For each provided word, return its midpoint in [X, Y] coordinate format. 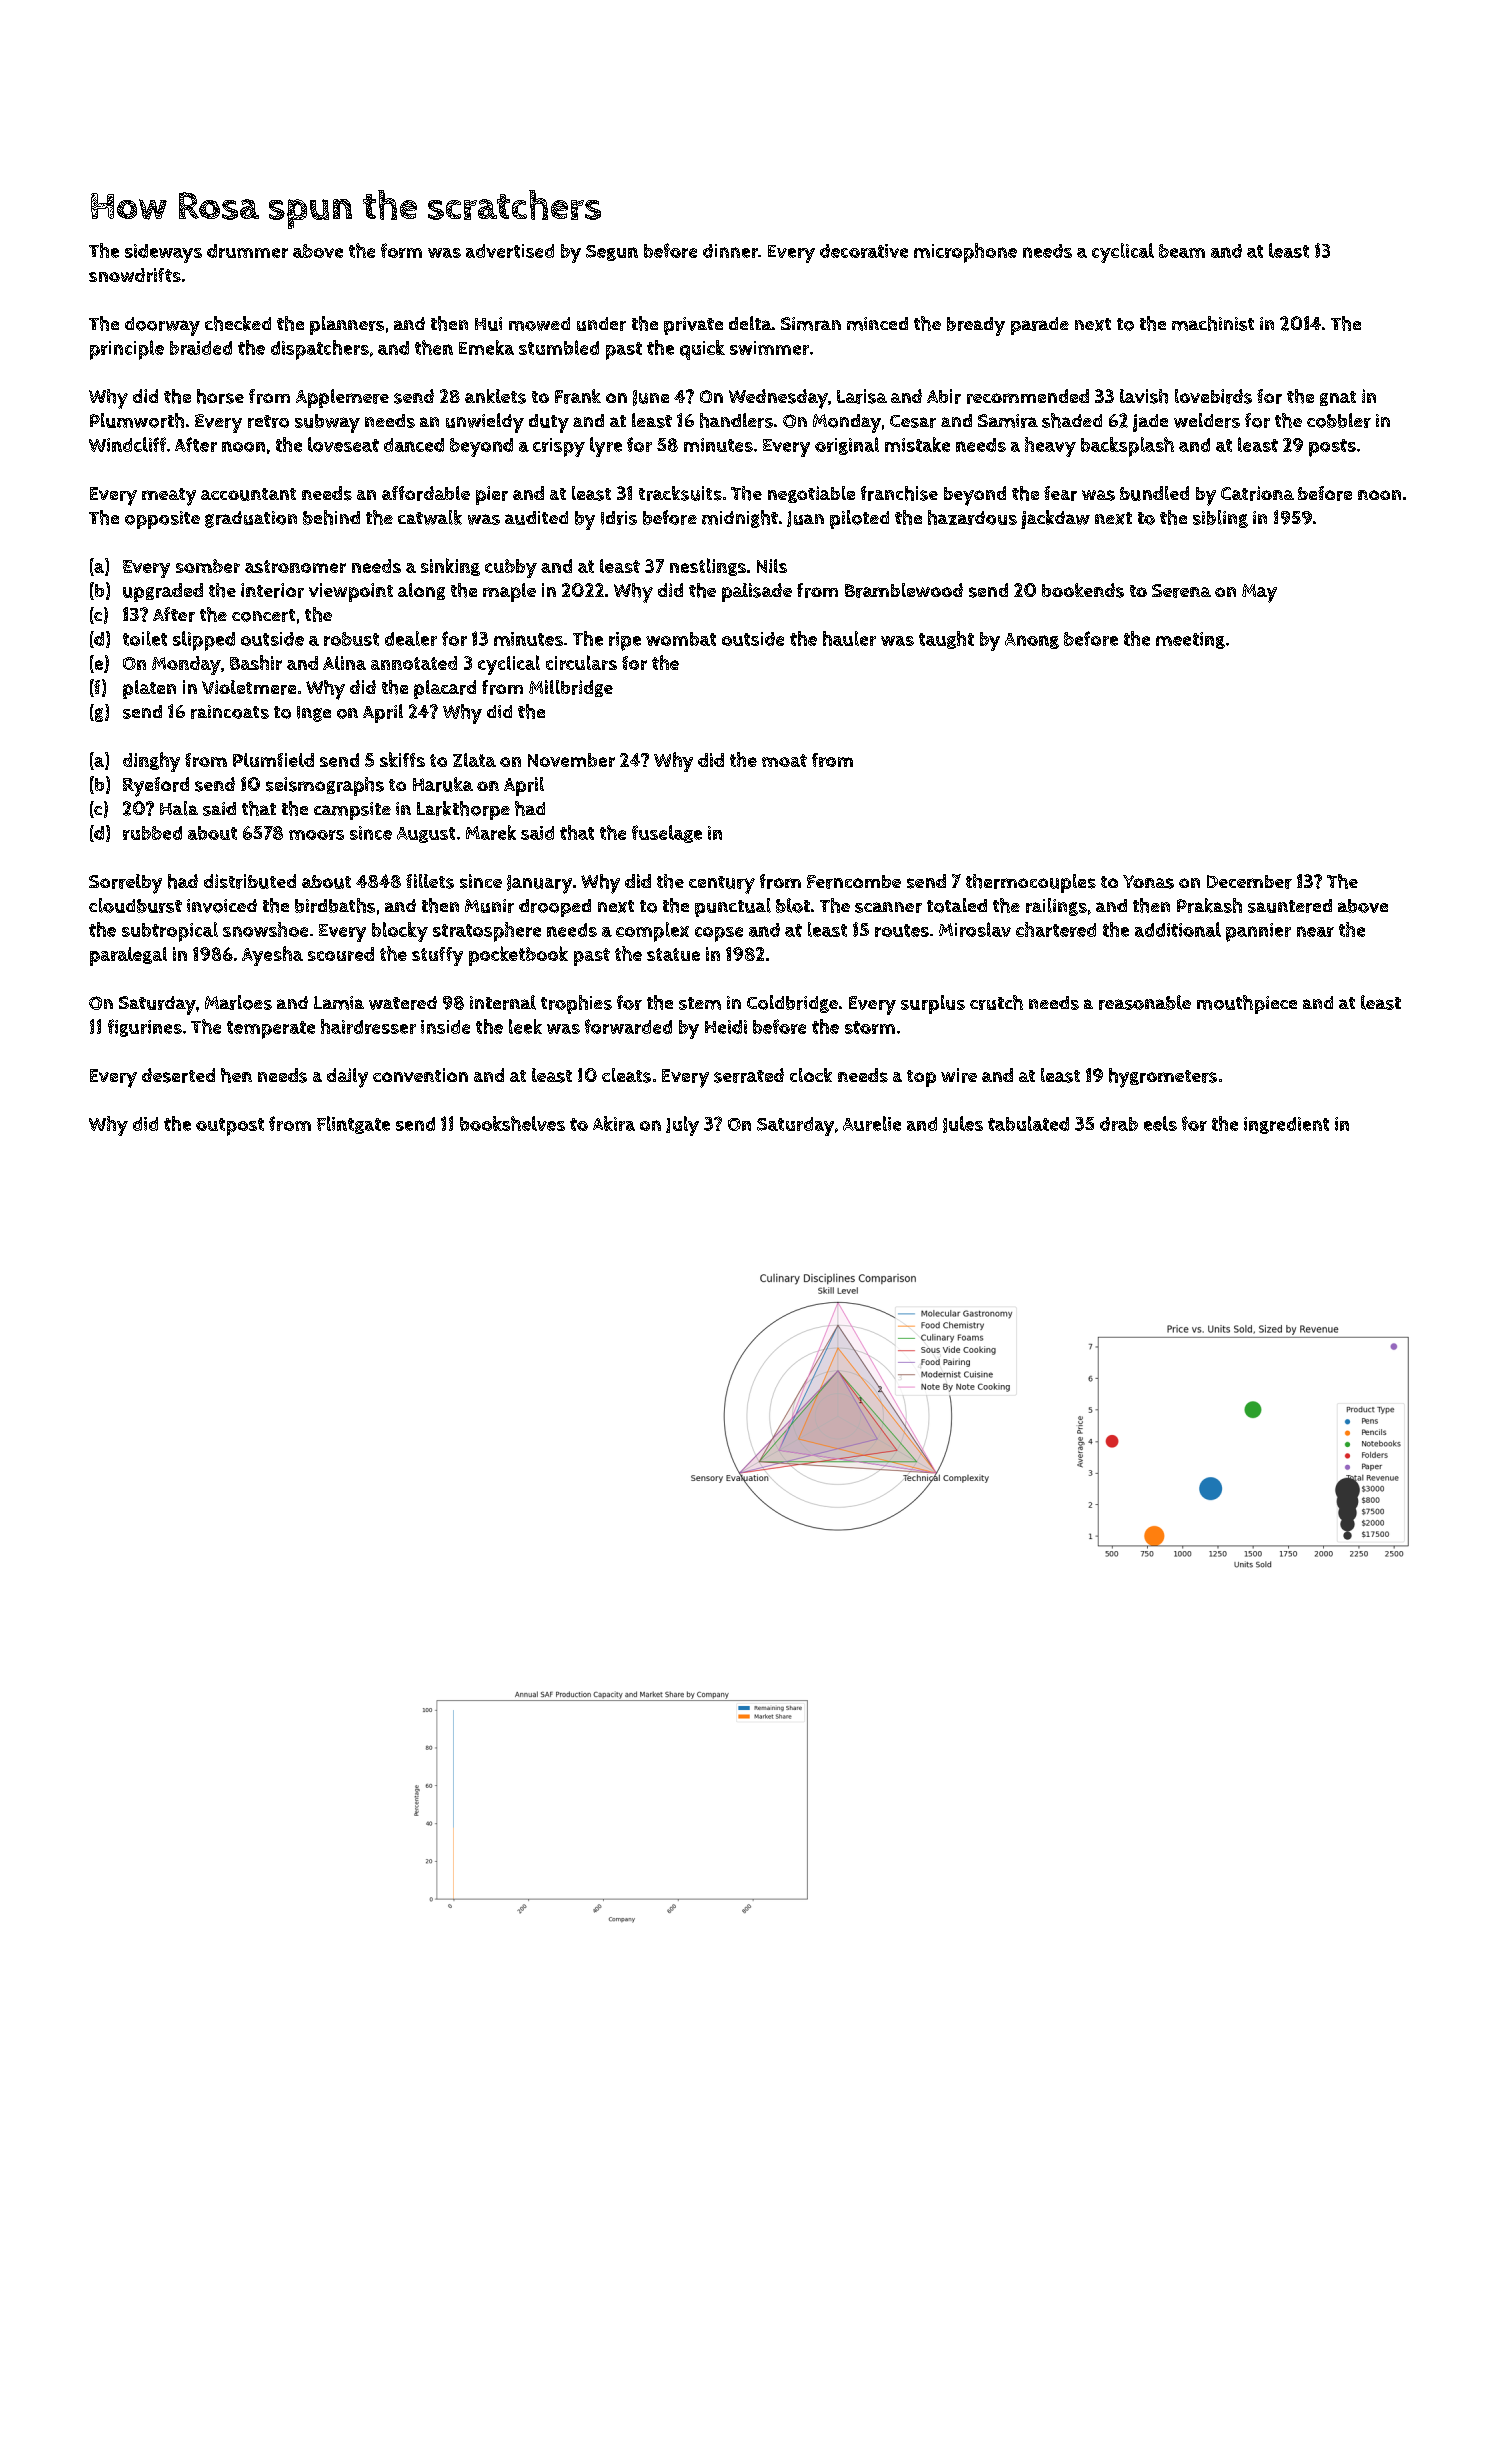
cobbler [1339, 420]
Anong [1032, 641]
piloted [859, 519]
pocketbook [518, 956]
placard [445, 689]
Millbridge [571, 688]
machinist [1213, 323]
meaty [169, 497]
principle [127, 350]
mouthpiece [1247, 1004]
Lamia [339, 1003]
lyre [606, 447]
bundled [1154, 493]
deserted [178, 1075]
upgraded [163, 592]
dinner [730, 251]
